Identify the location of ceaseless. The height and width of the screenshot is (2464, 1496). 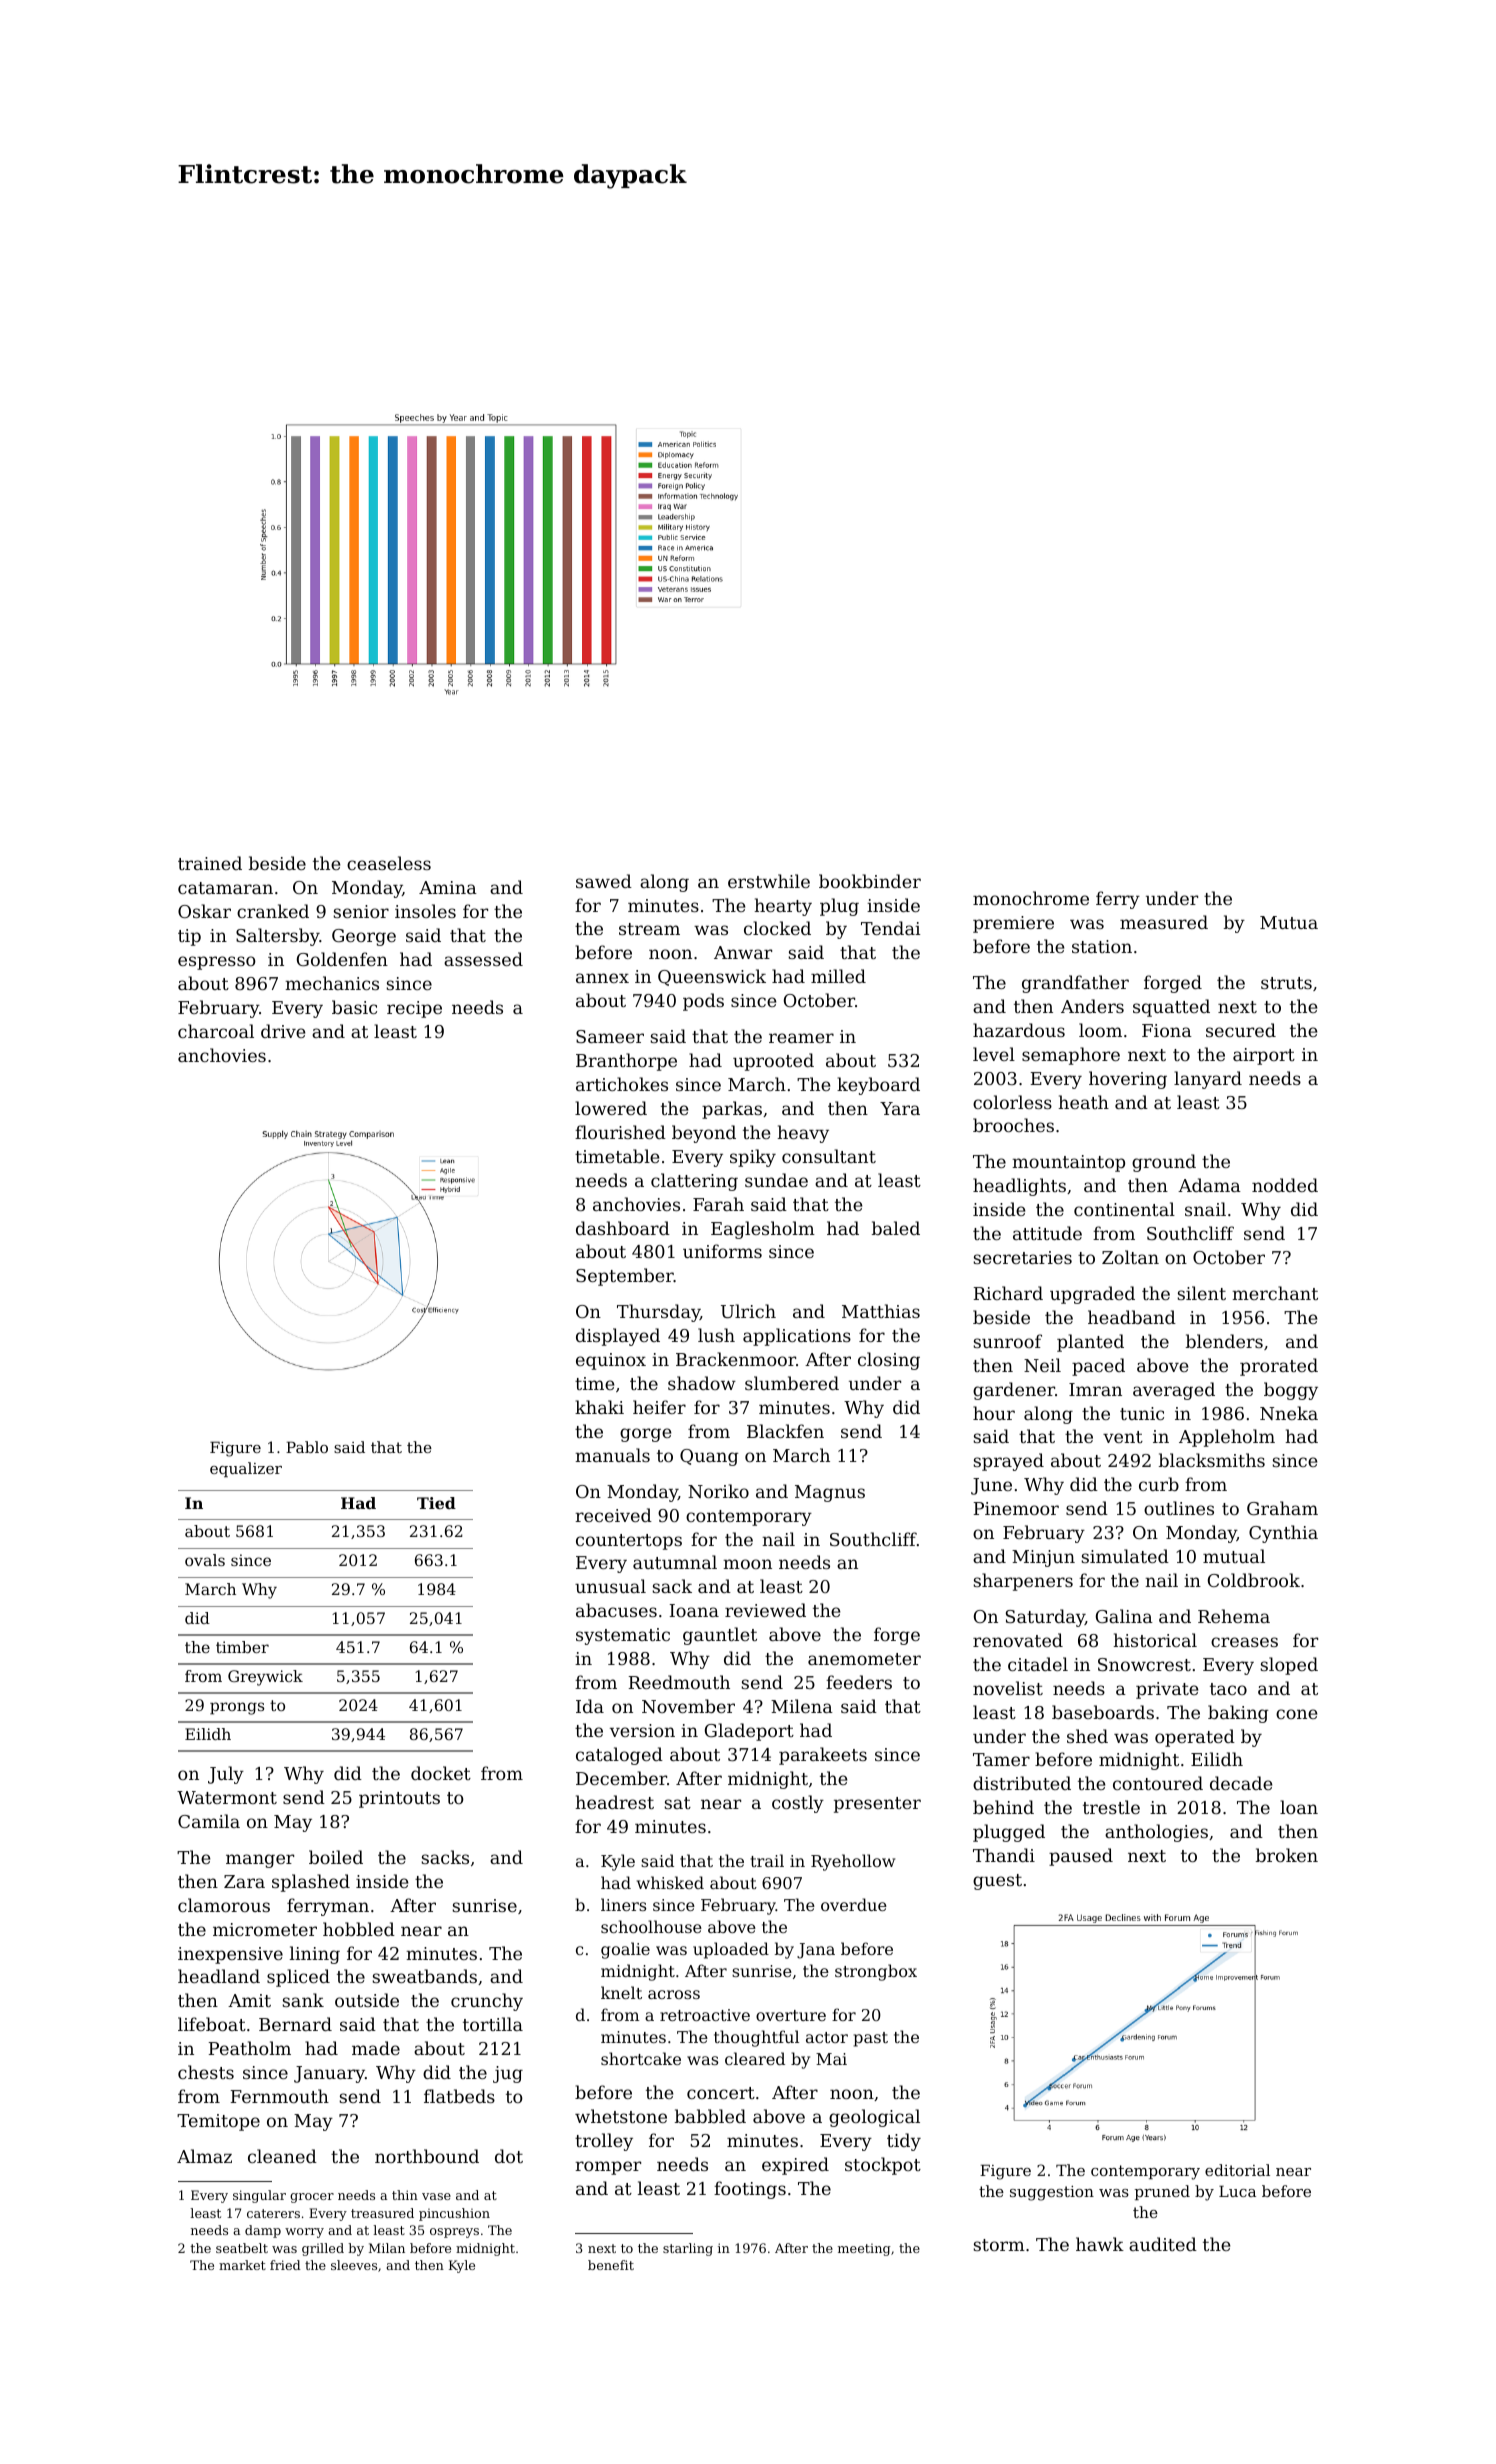
(389, 863).
